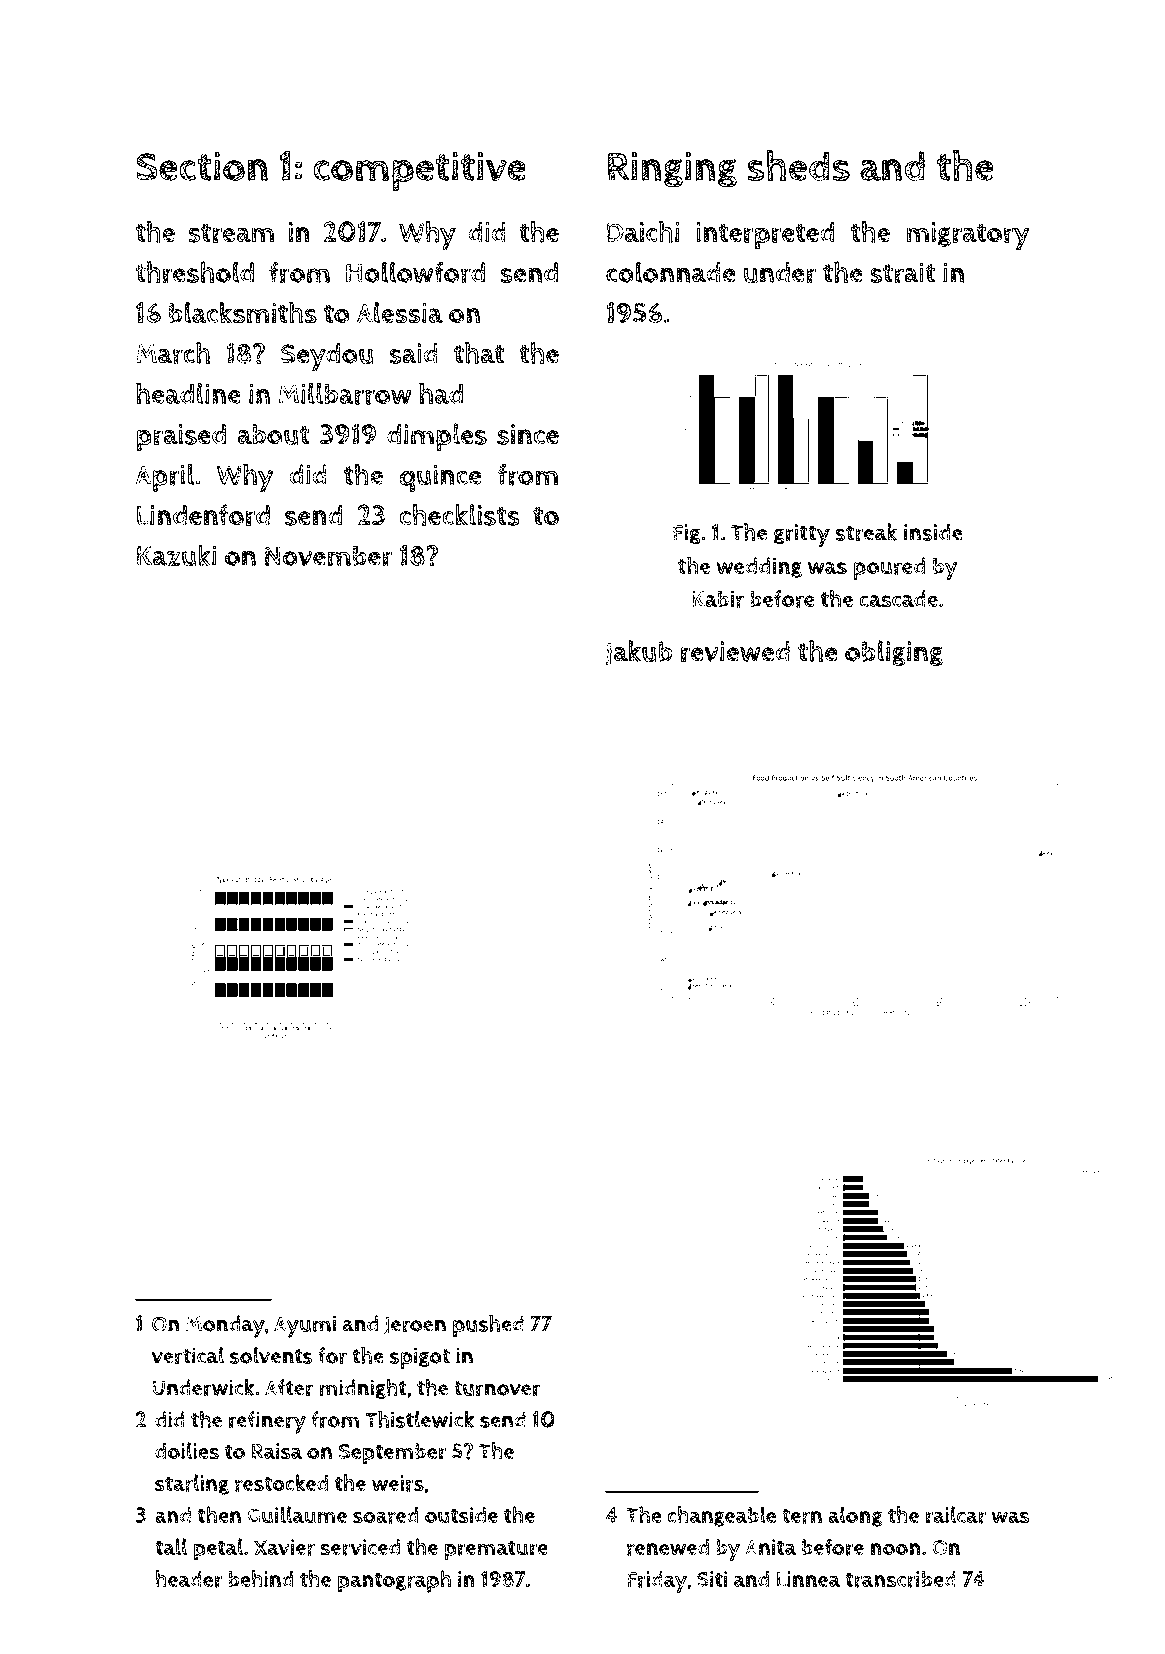 The width and height of the screenshot is (1165, 1654). Describe the element at coordinates (639, 653) in the screenshot. I see `Jakub` at that location.
